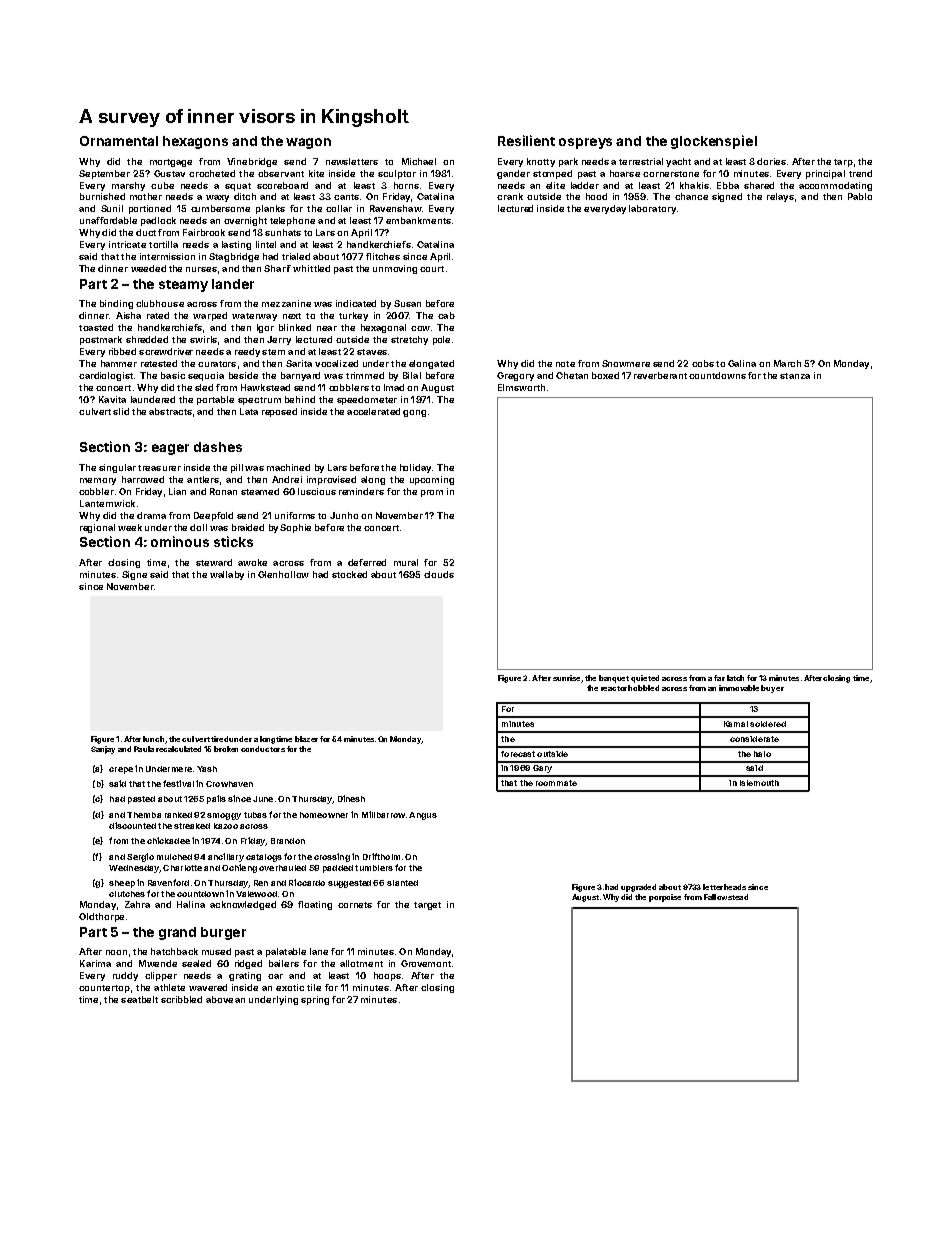 The height and width of the image is (1233, 952). I want to click on lunch, so click(154, 739).
